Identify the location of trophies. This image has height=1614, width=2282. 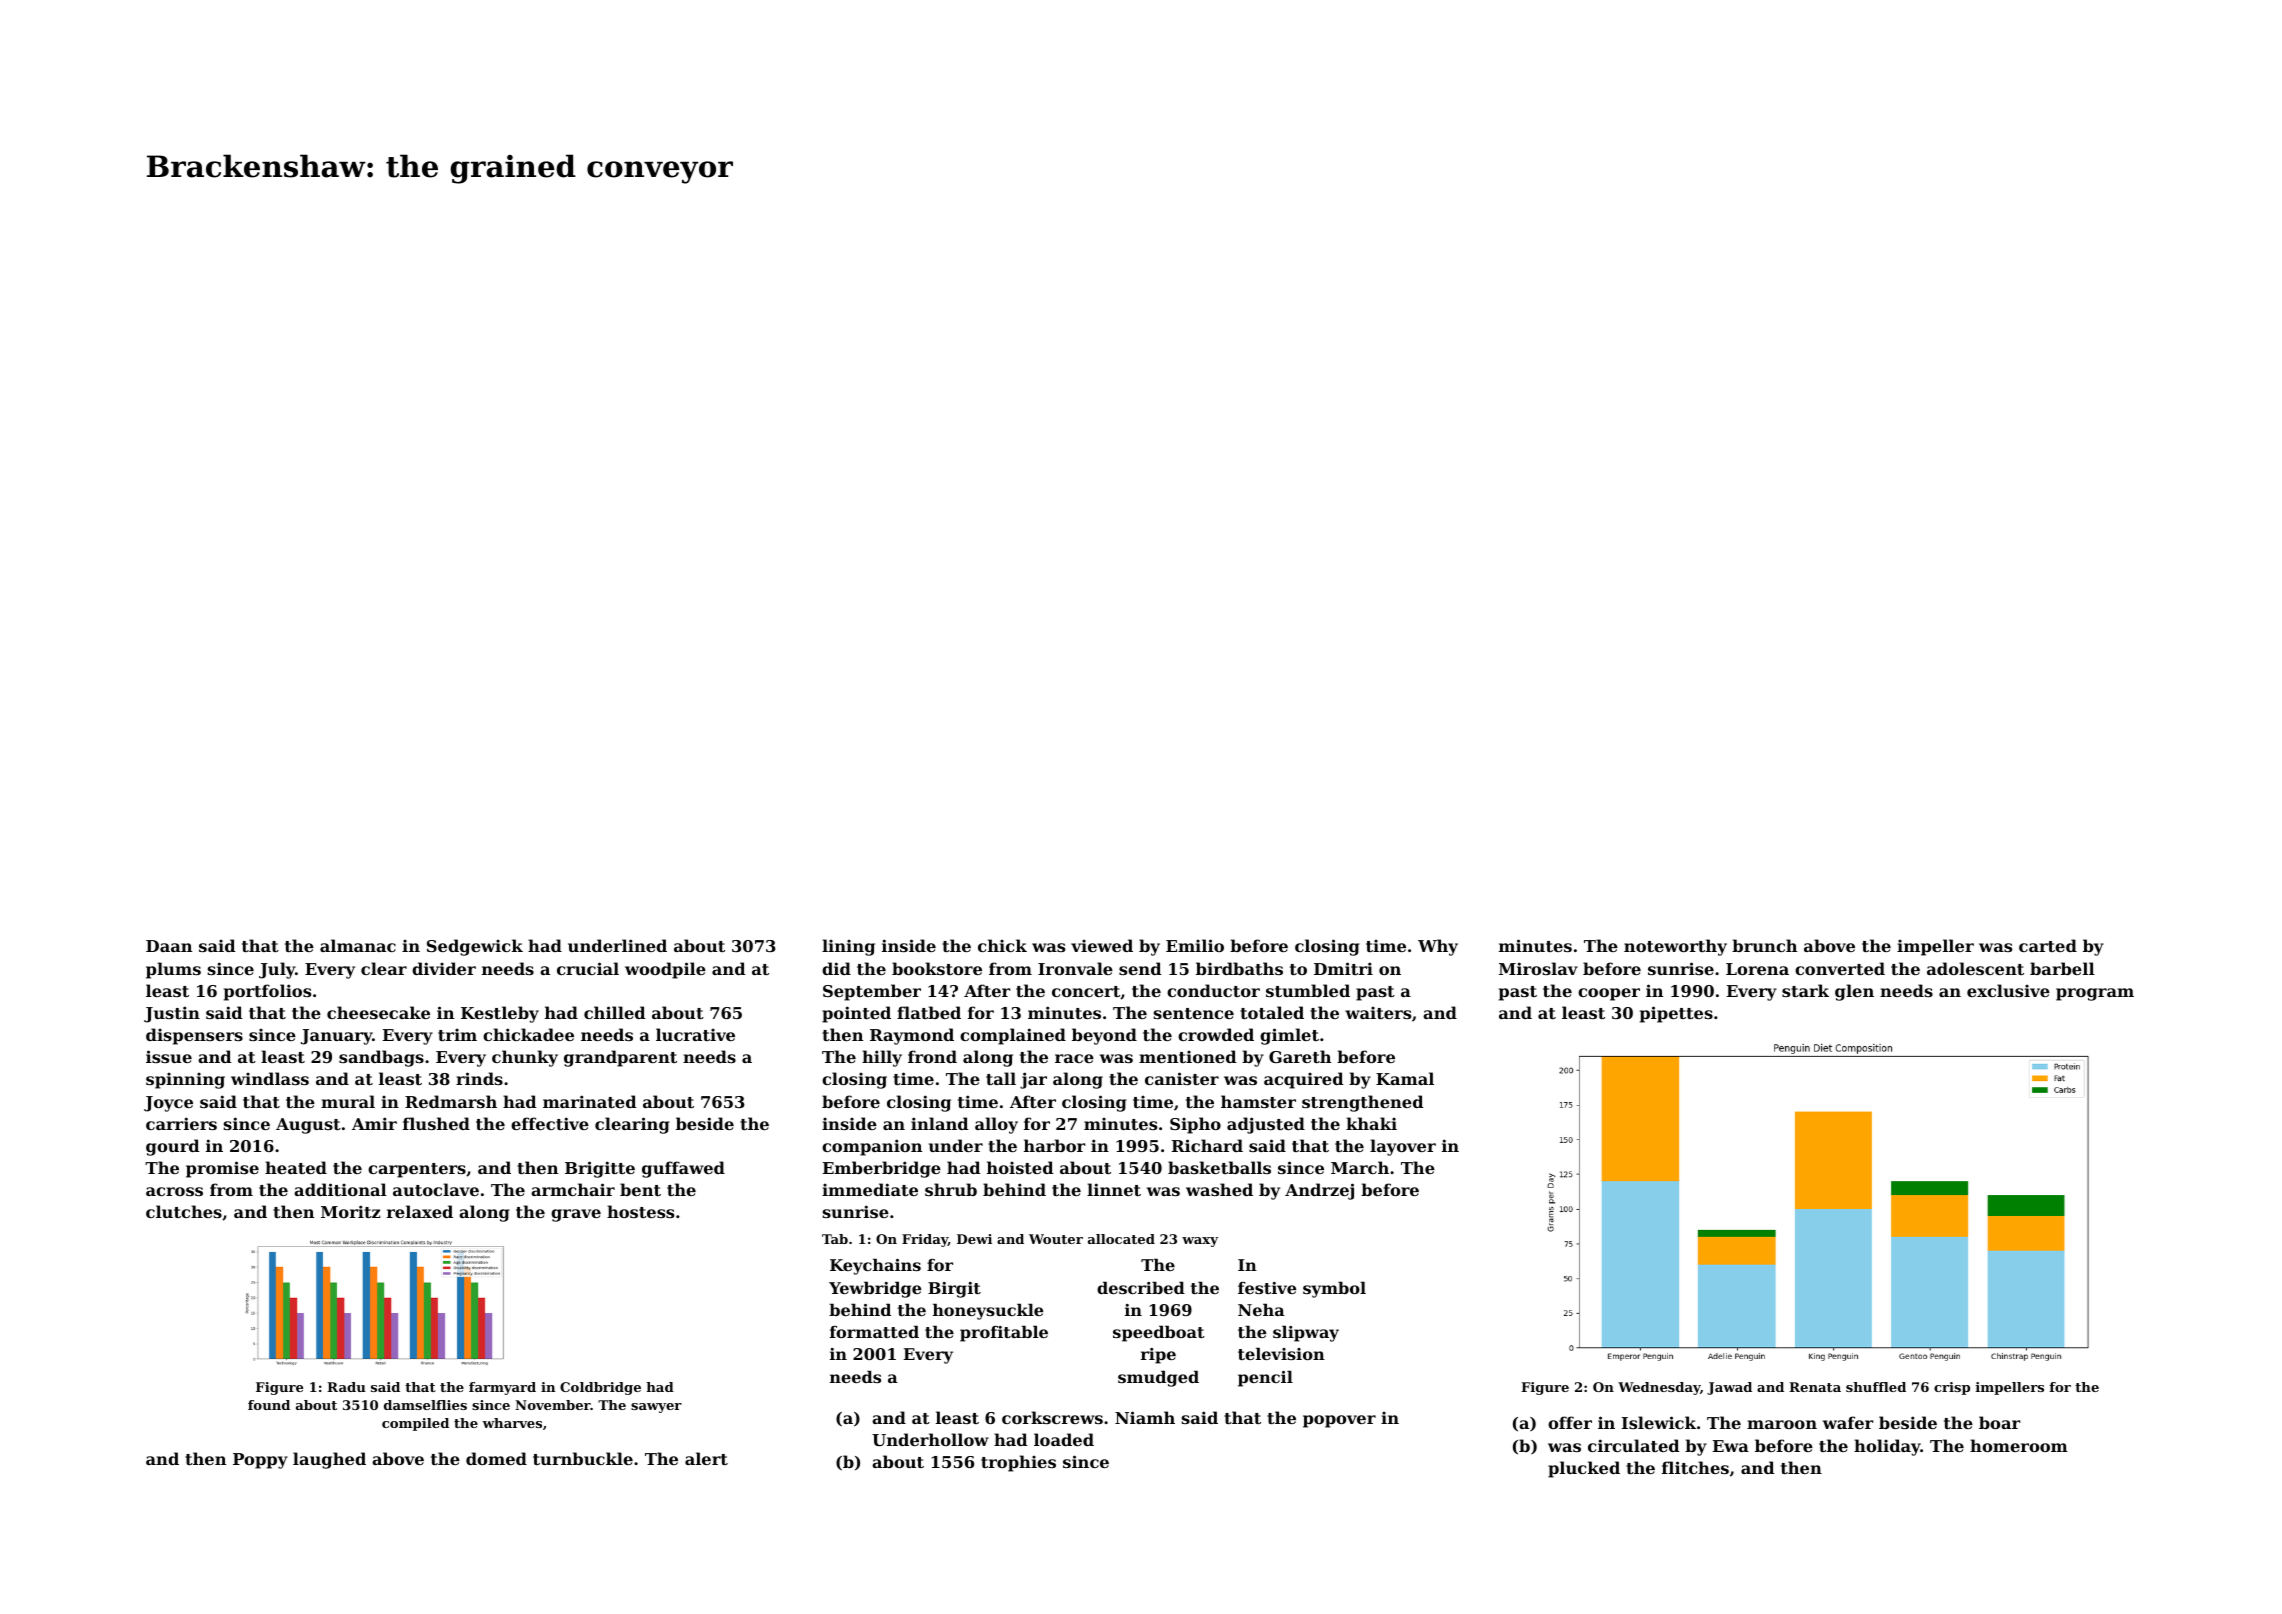
(1018, 1463).
